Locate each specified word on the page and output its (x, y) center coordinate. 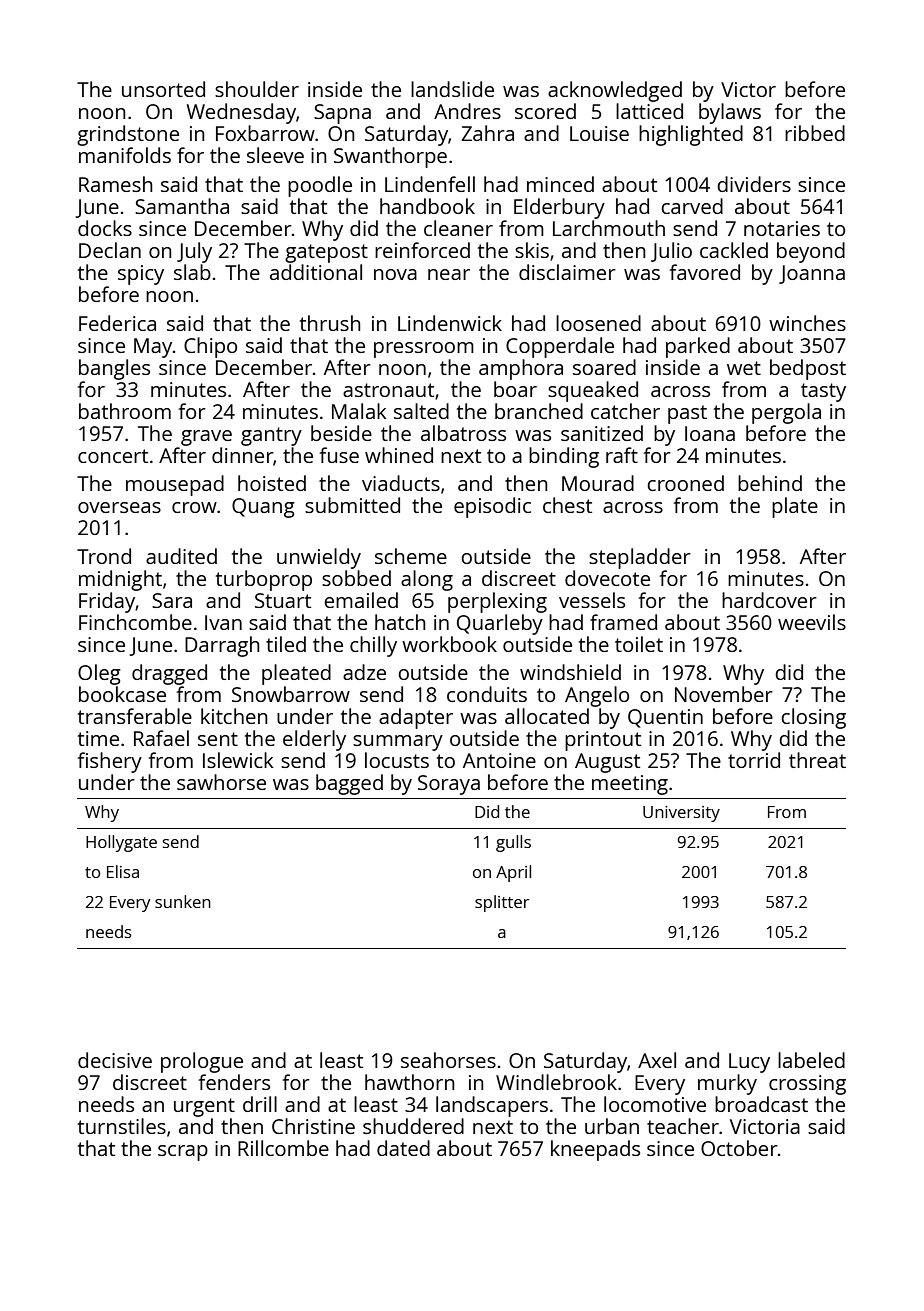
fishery (110, 762)
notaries (782, 228)
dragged (169, 674)
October (739, 1148)
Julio (671, 252)
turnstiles (122, 1126)
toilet (639, 644)
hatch (400, 622)
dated (403, 1148)
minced (560, 184)
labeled (811, 1060)
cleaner (458, 228)
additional (316, 272)
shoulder (257, 89)
